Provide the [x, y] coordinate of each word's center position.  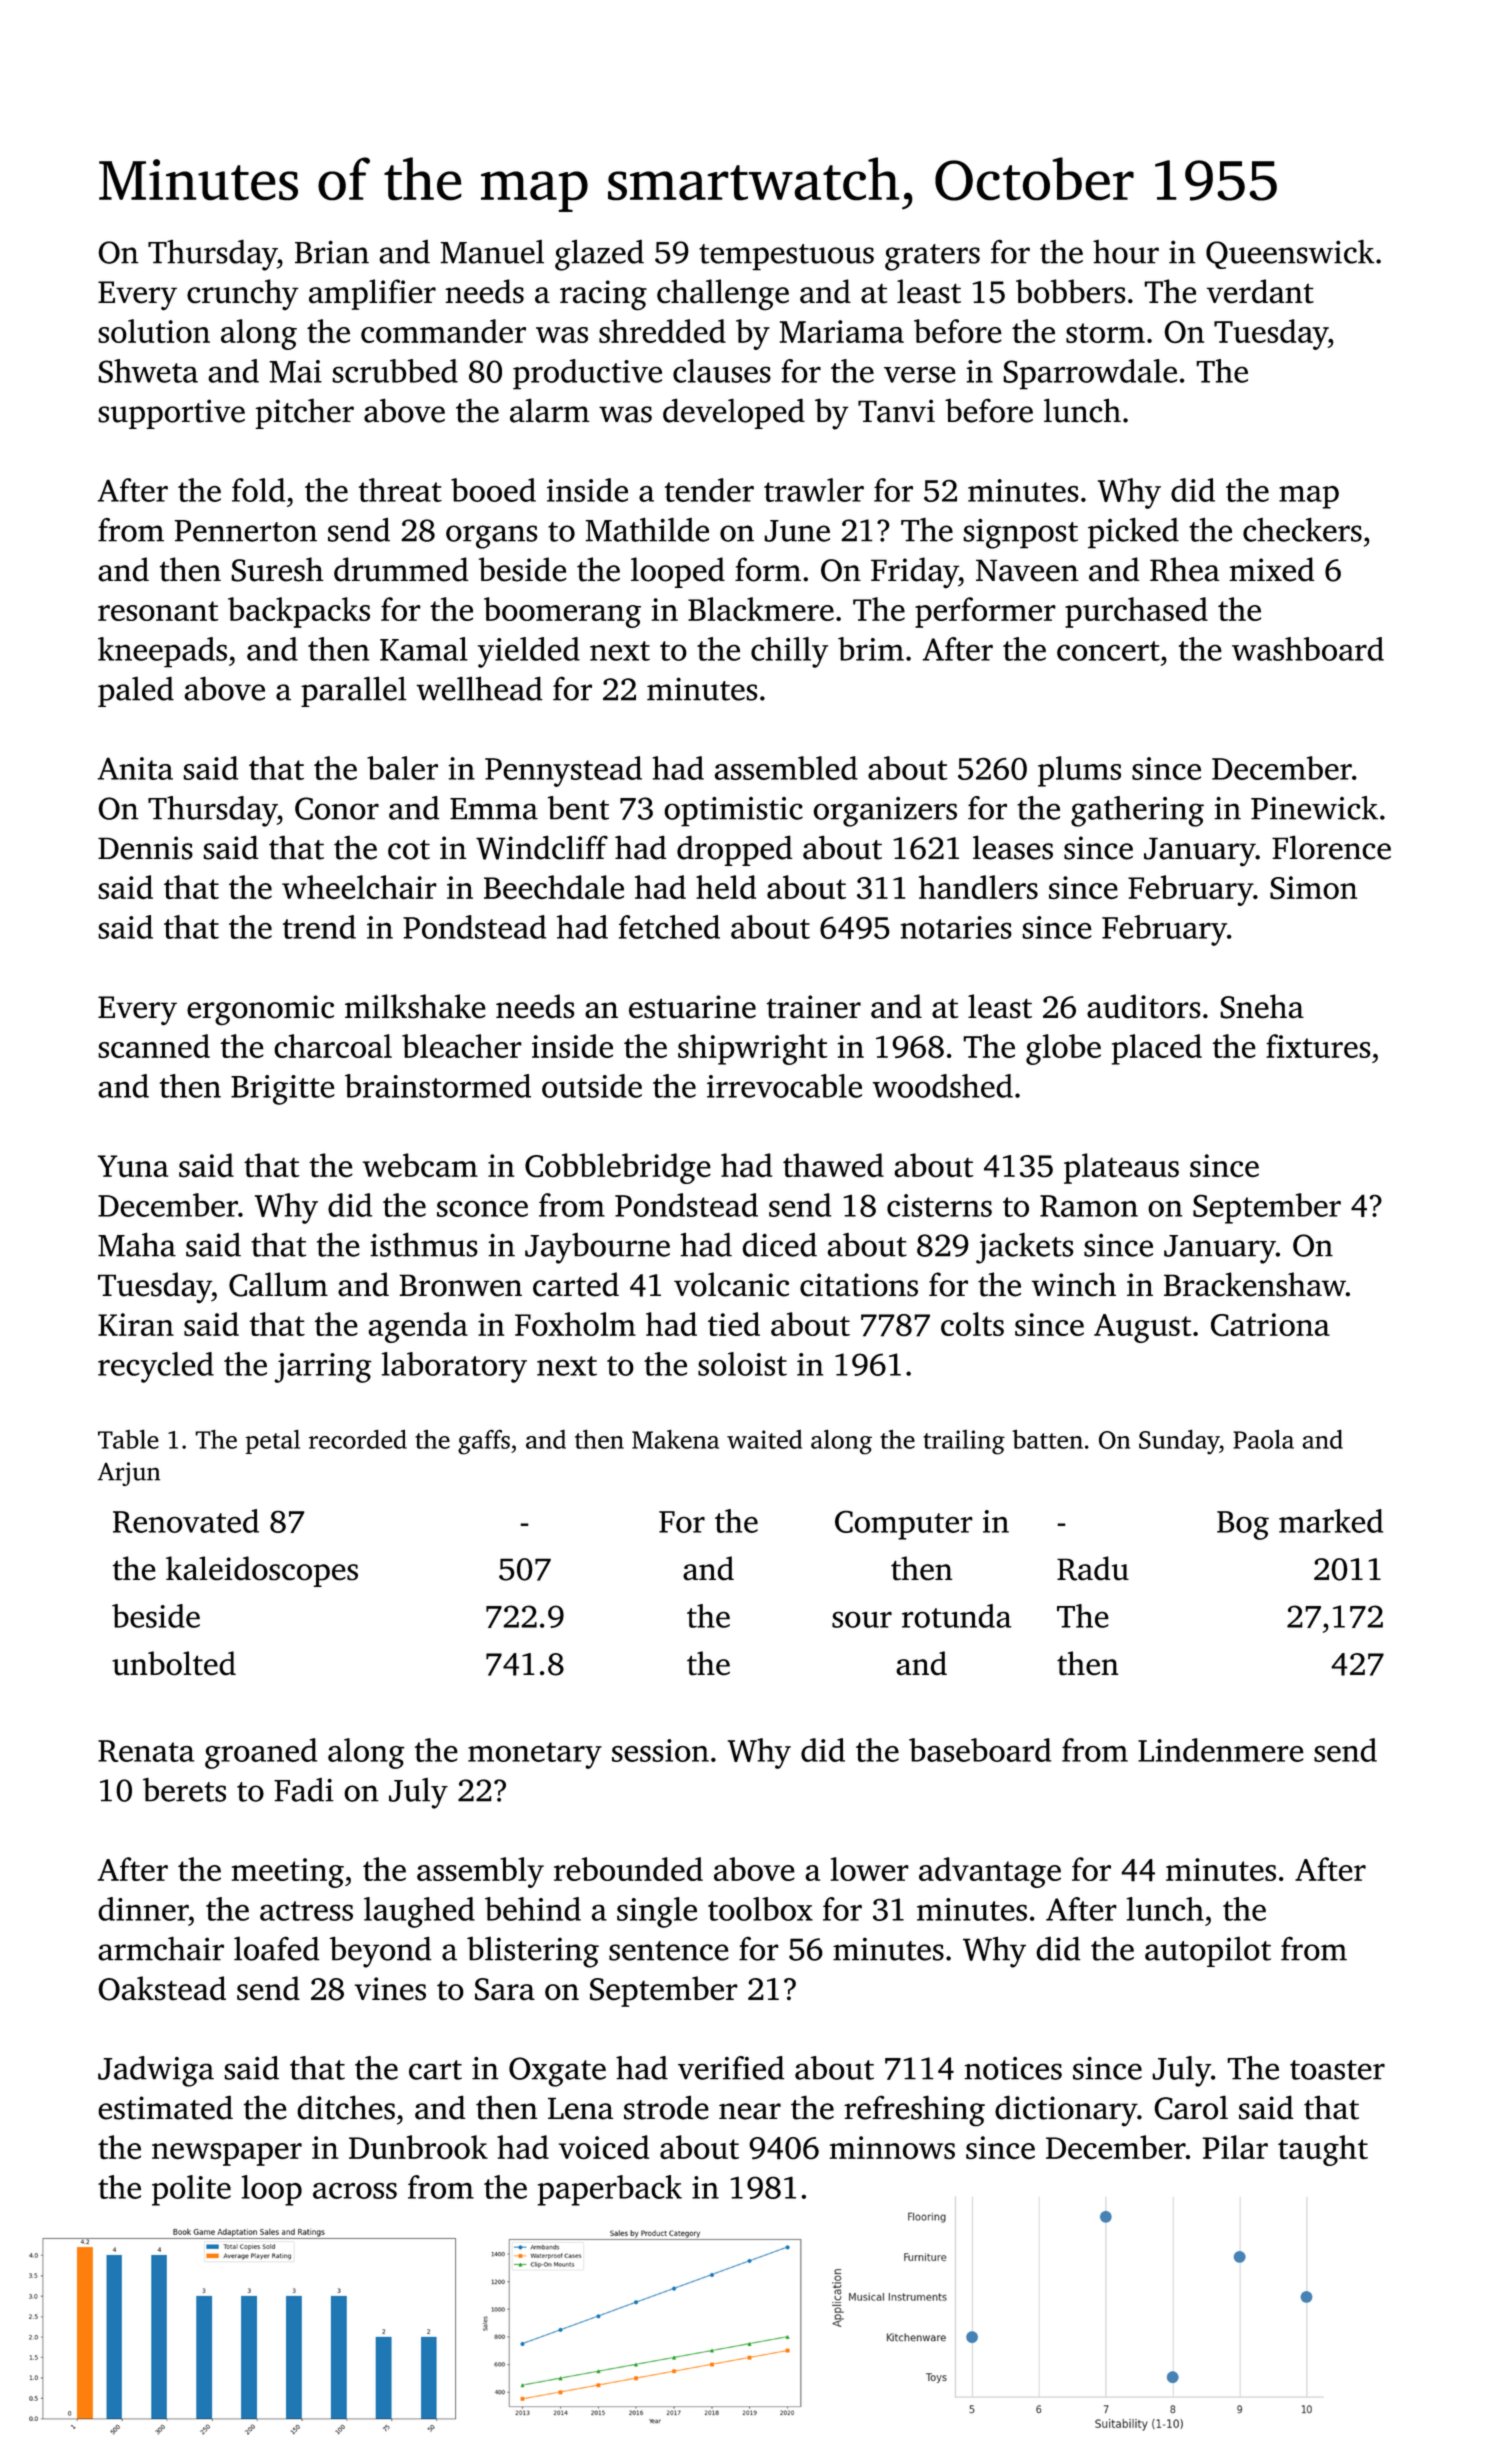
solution [154, 331]
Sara [505, 1989]
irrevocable [784, 1086]
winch [1073, 1284]
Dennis [145, 848]
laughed [419, 1912]
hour [1126, 252]
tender [709, 490]
